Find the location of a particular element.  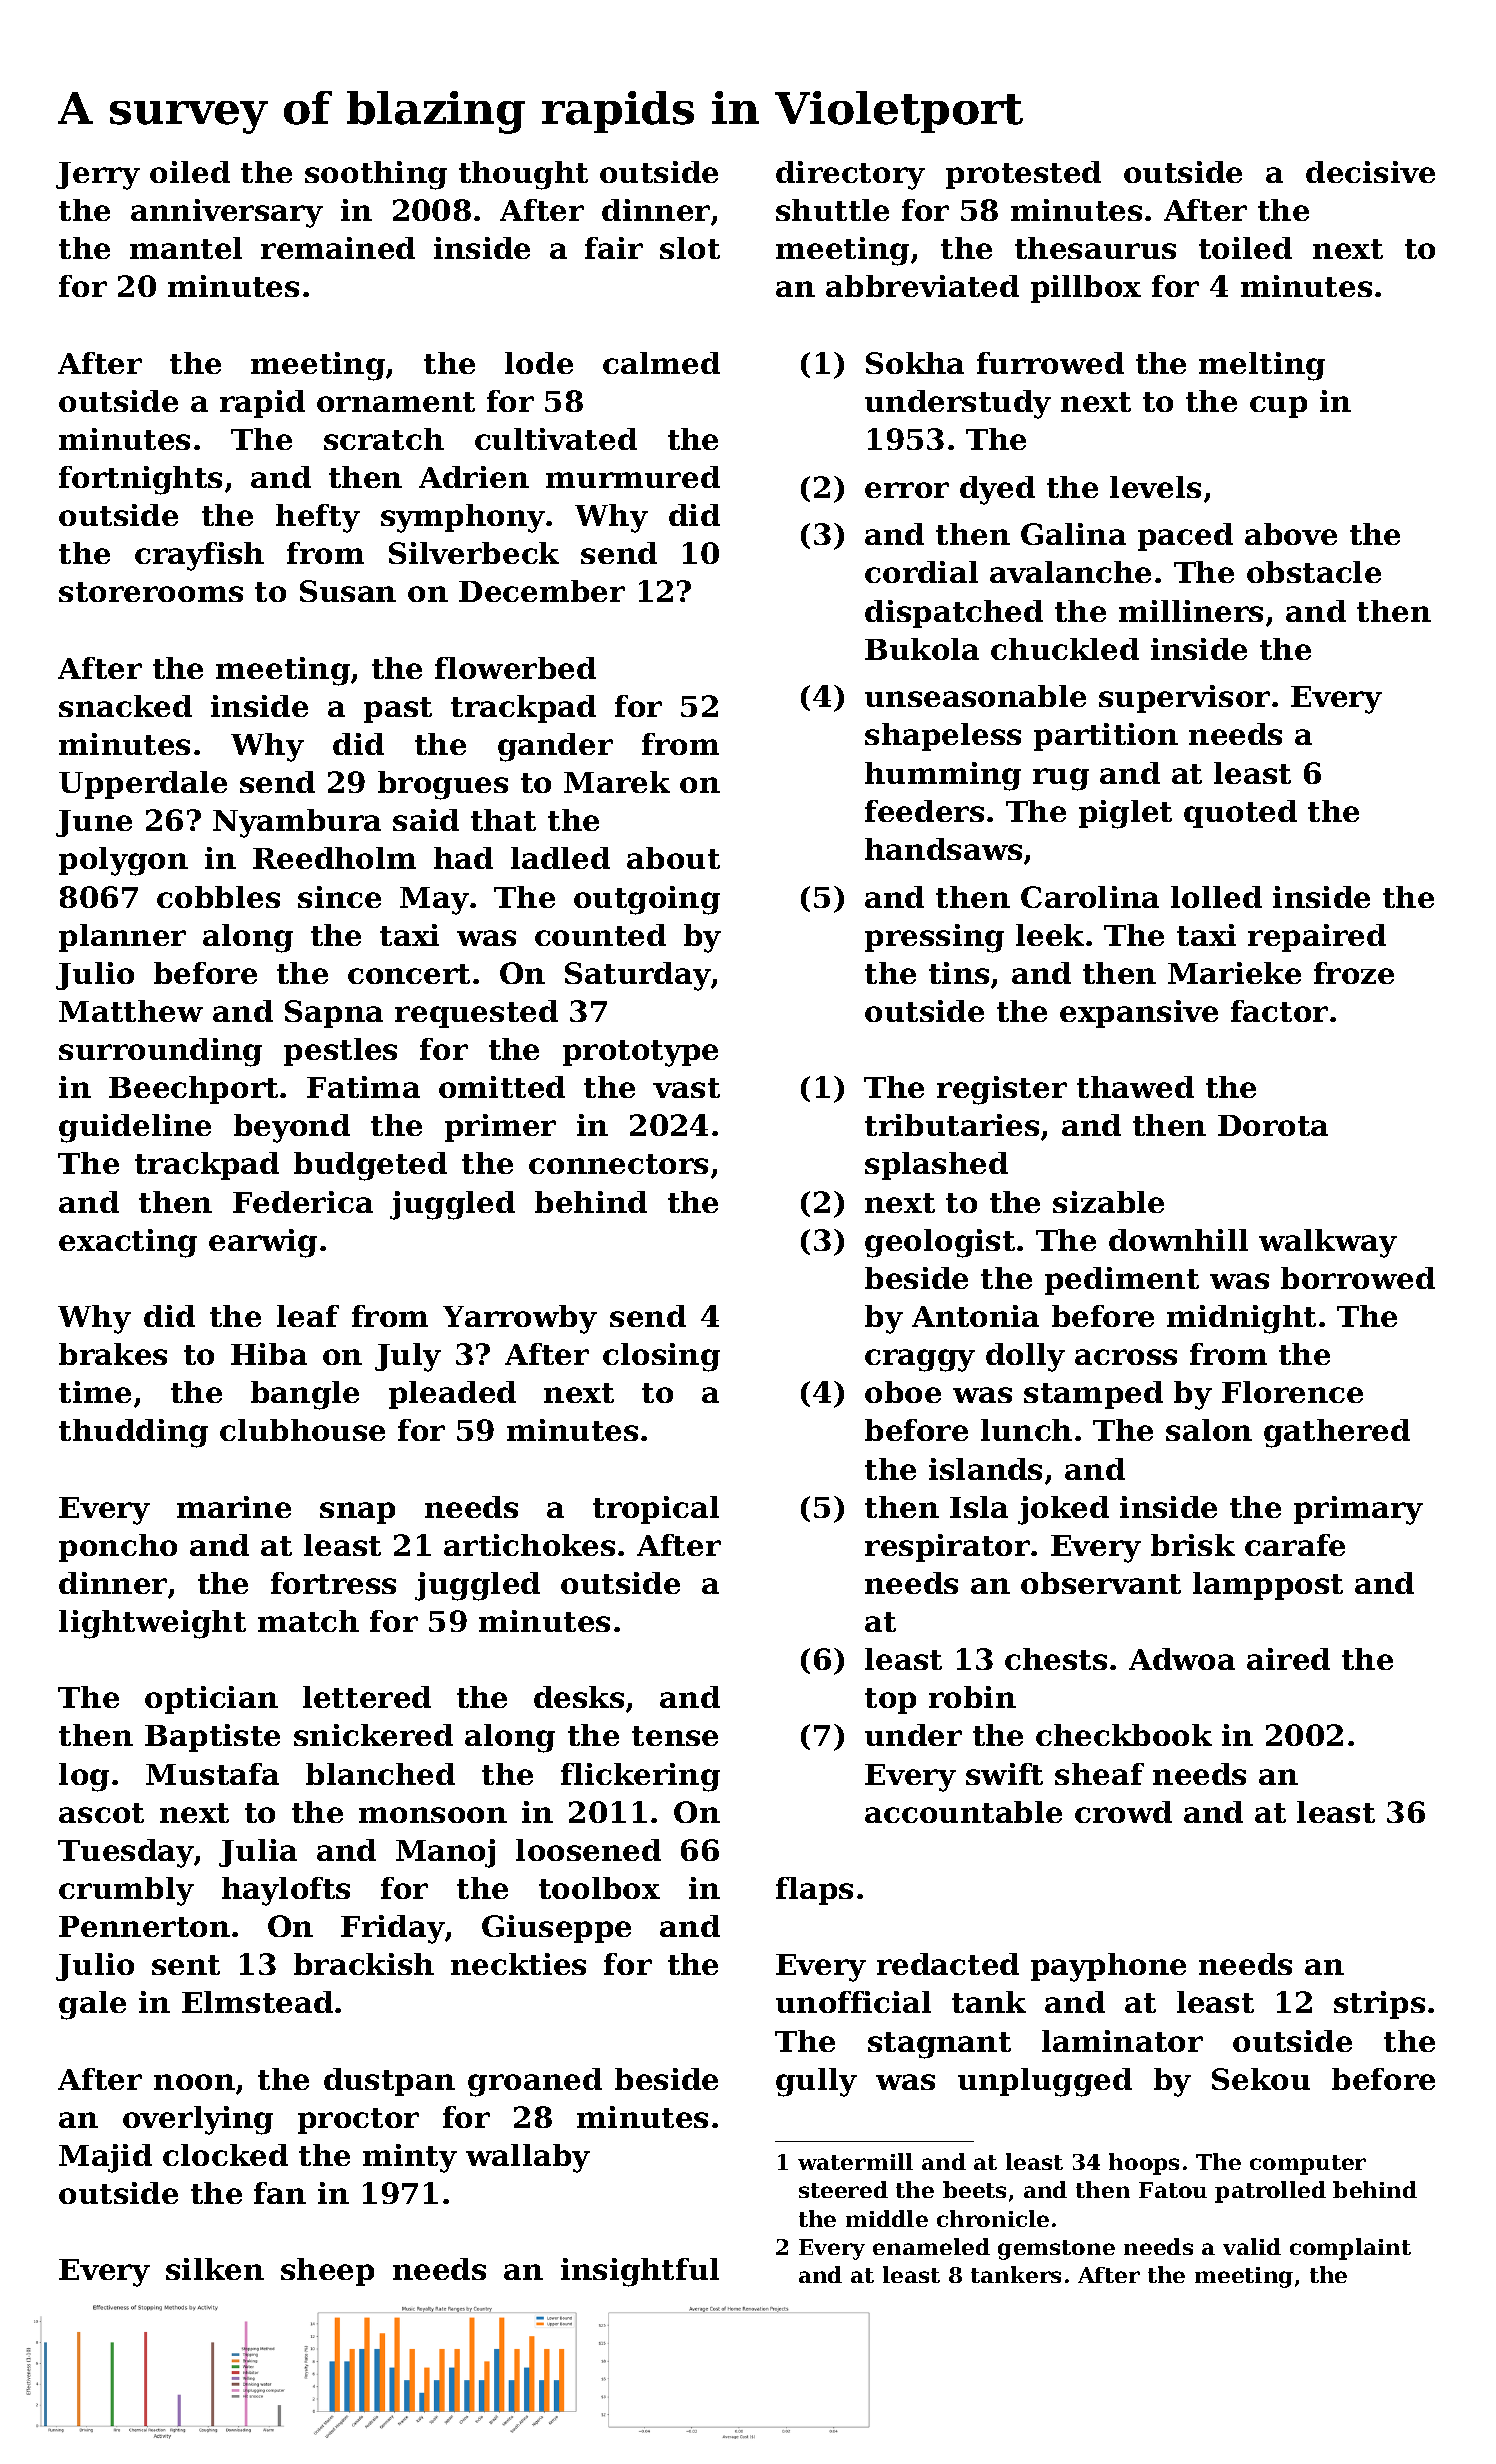

thought is located at coordinates (523, 175).
